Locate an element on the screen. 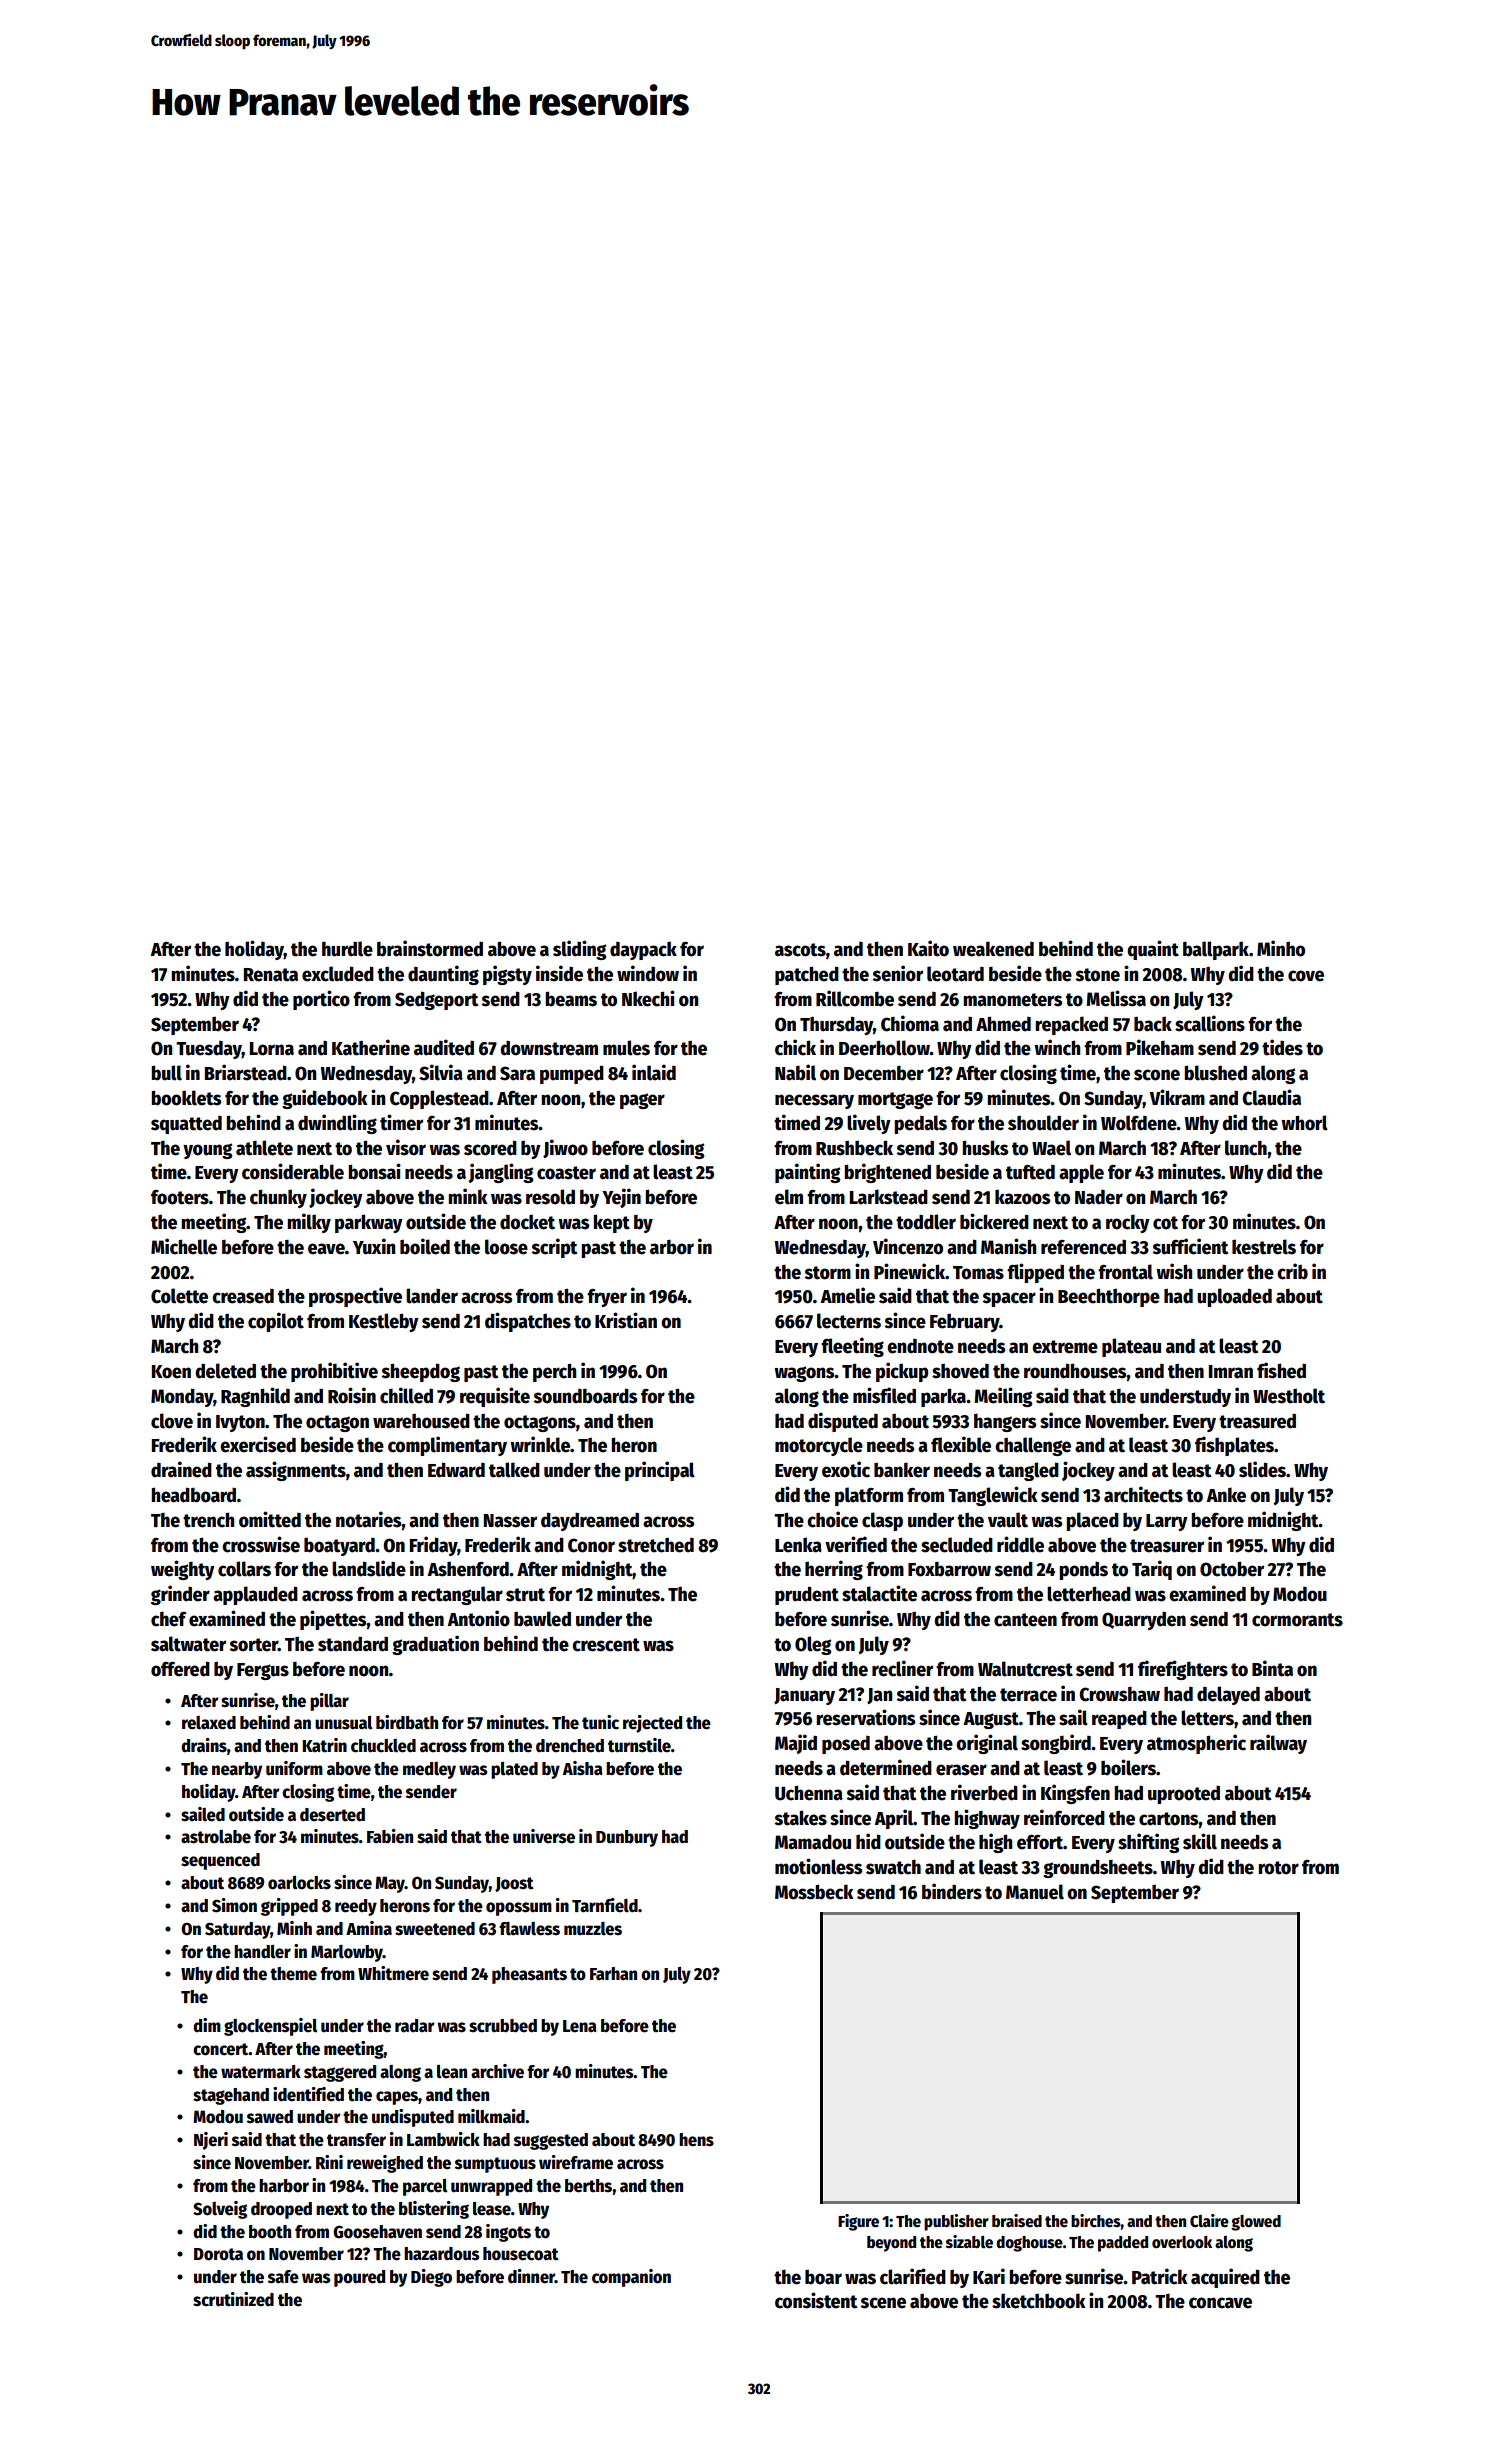 The width and height of the screenshot is (1496, 2464). songbird is located at coordinates (1056, 1744).
